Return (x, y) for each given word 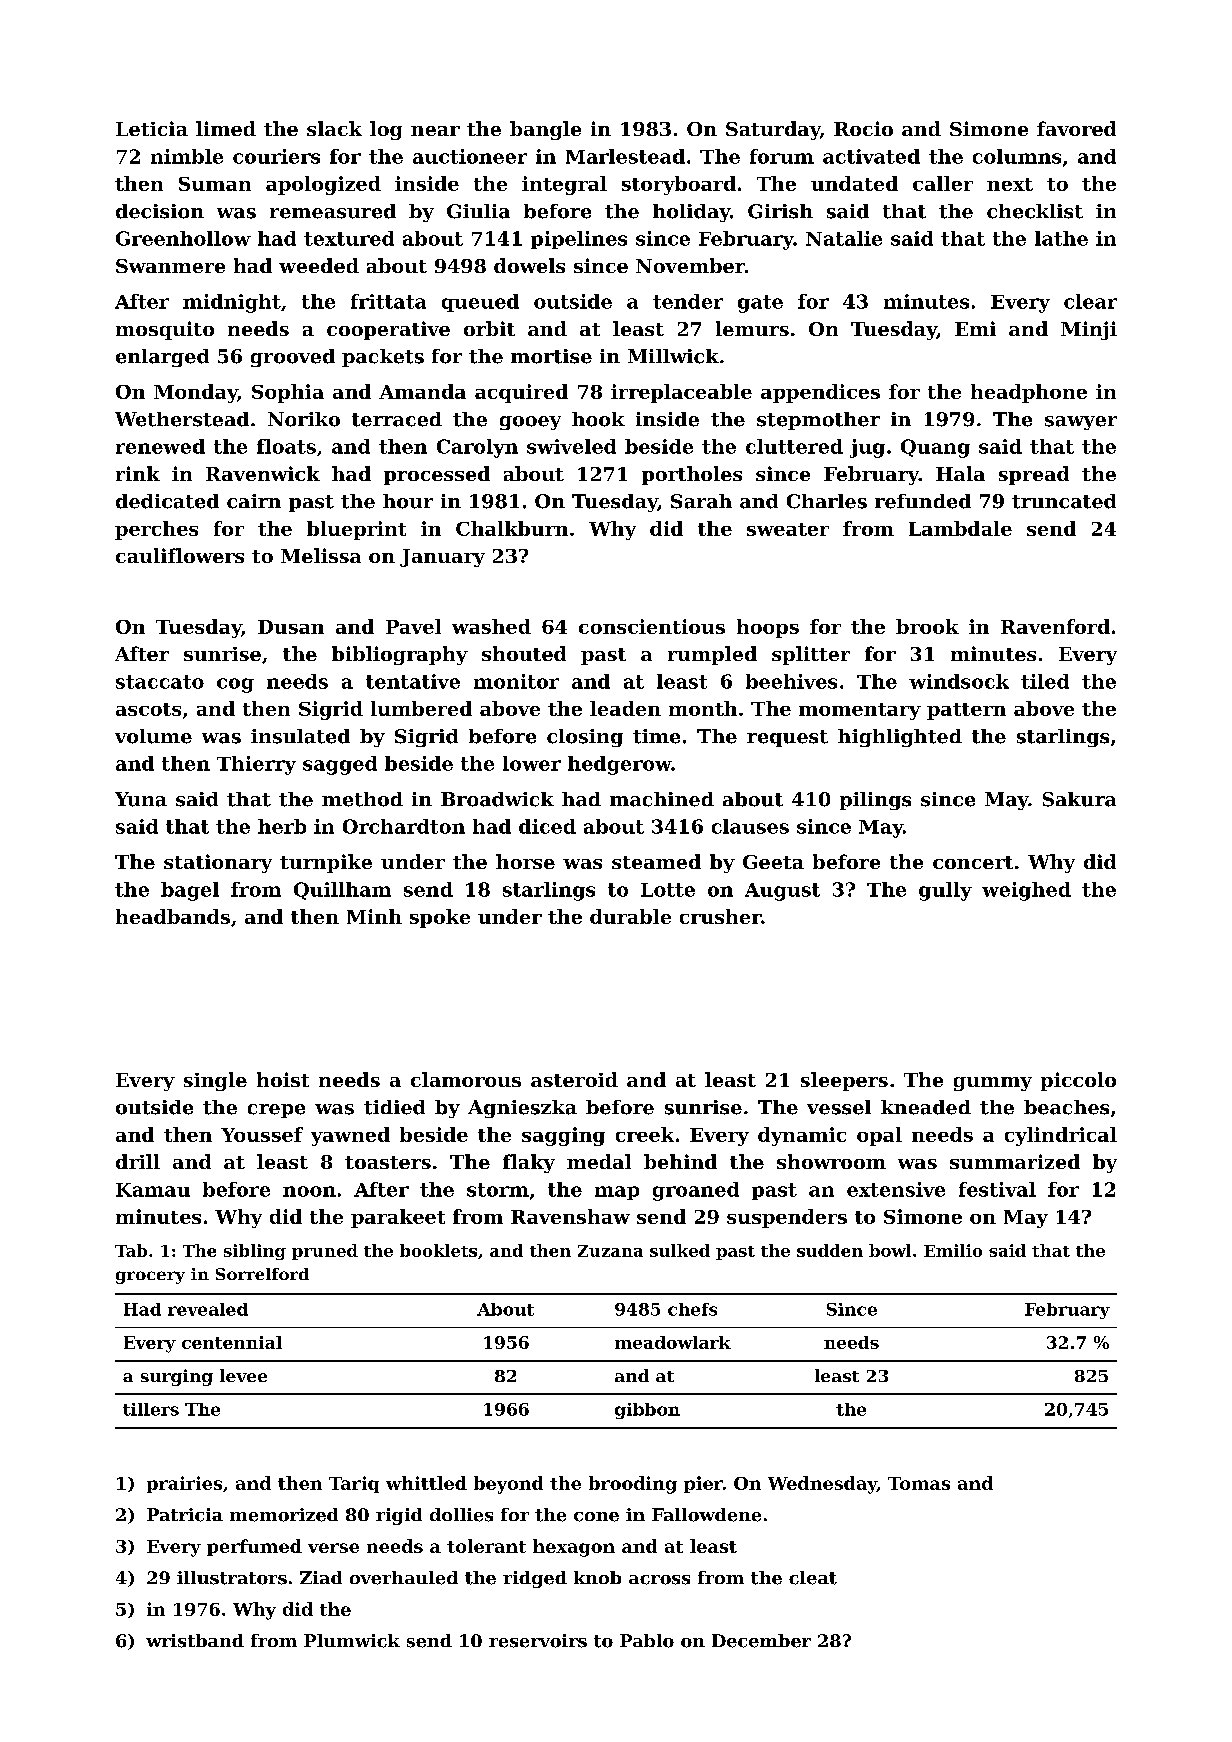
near (435, 131)
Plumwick (352, 1641)
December (761, 1641)
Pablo (647, 1641)
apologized (323, 185)
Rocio (863, 128)
